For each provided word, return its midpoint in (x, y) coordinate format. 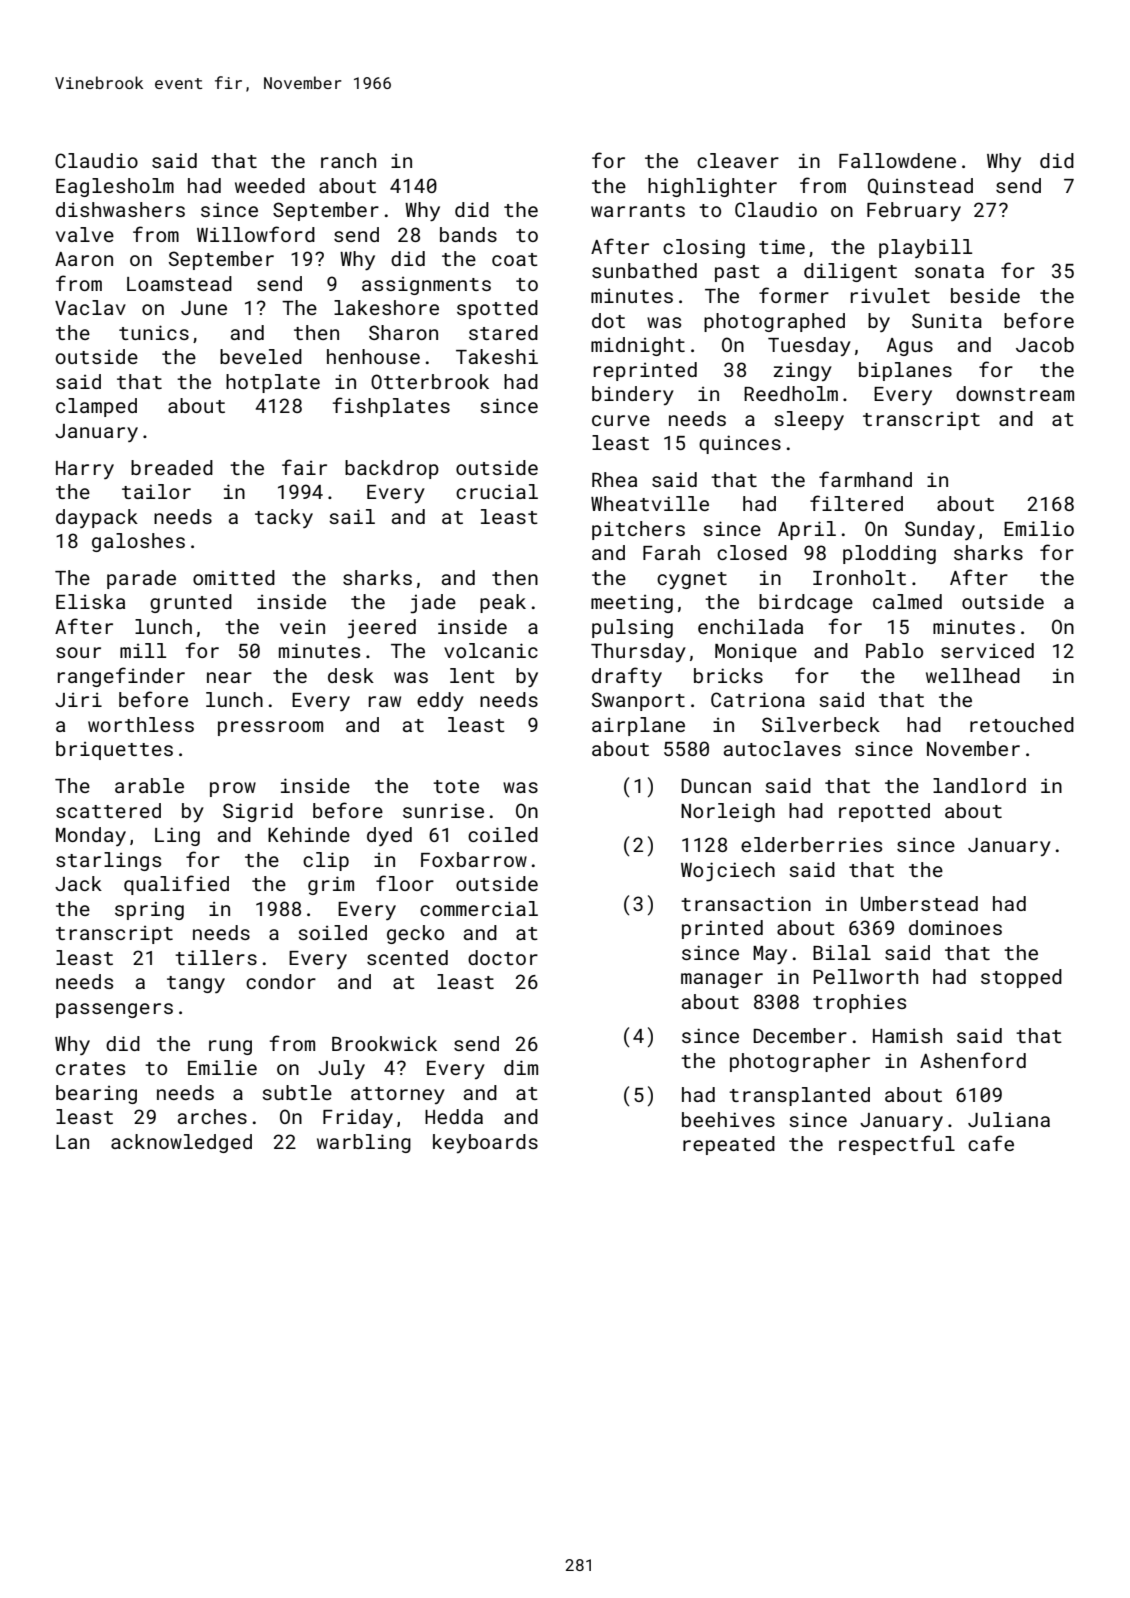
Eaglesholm (115, 187)
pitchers (638, 530)
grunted (191, 603)
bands (468, 234)
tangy (196, 984)
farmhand (865, 479)
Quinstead (920, 186)
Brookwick (384, 1043)
